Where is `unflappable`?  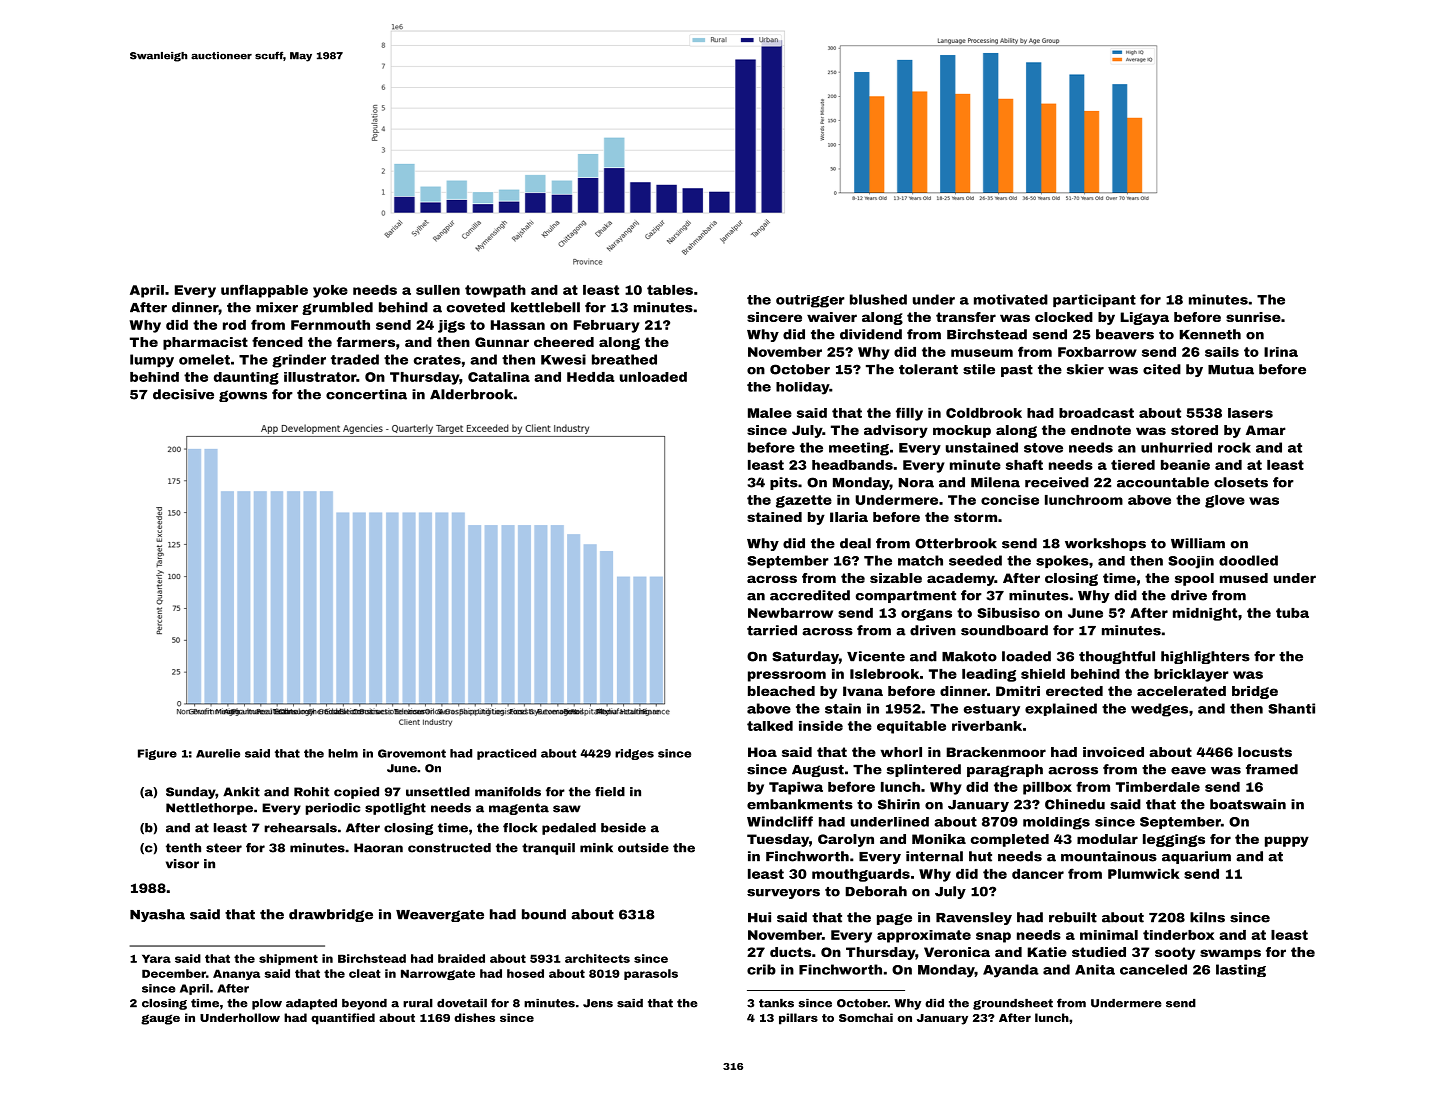 unflappable is located at coordinates (264, 291).
